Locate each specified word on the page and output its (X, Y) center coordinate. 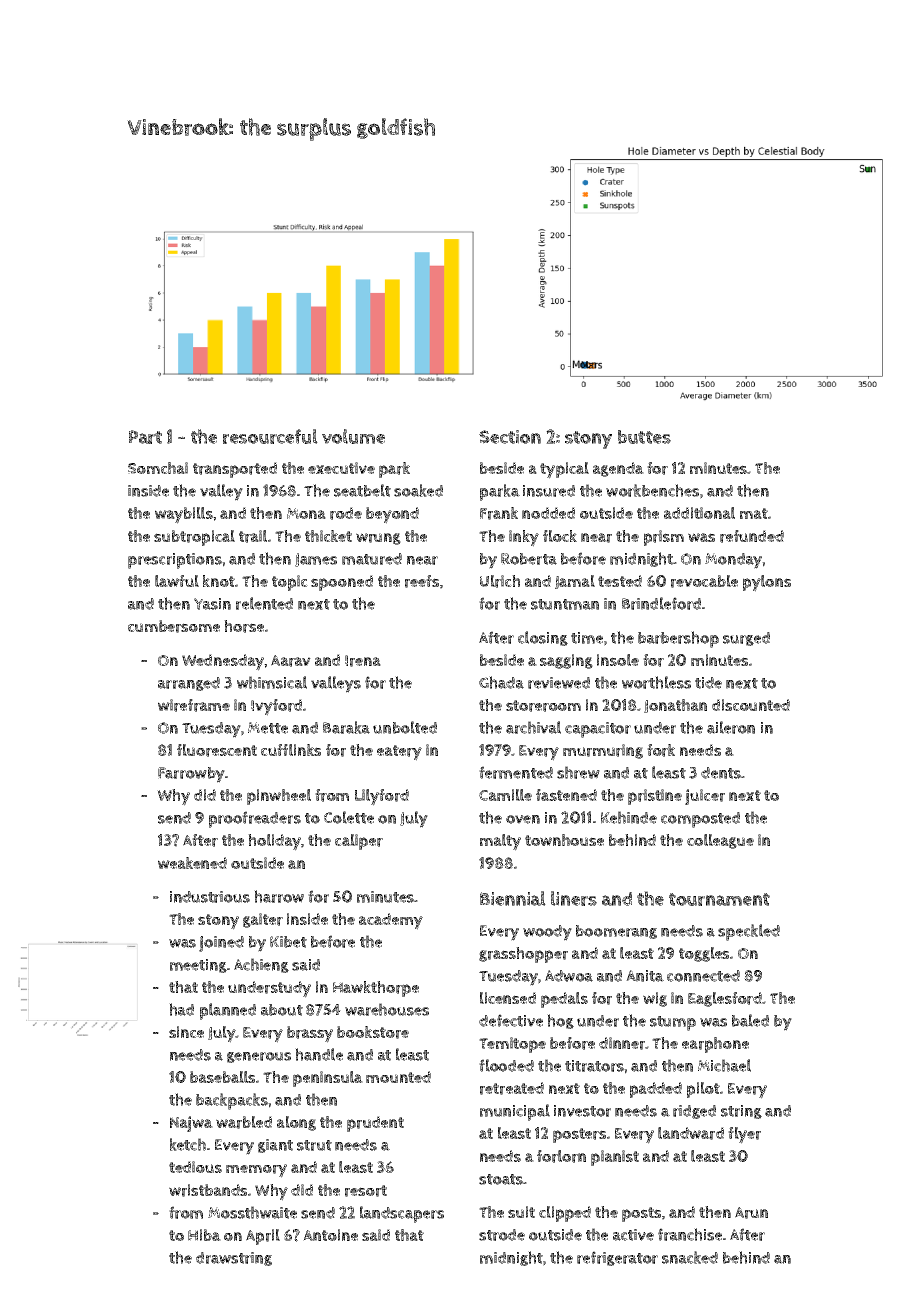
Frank (499, 513)
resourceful (270, 436)
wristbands (208, 1190)
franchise (690, 1234)
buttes (644, 437)
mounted (398, 1077)
